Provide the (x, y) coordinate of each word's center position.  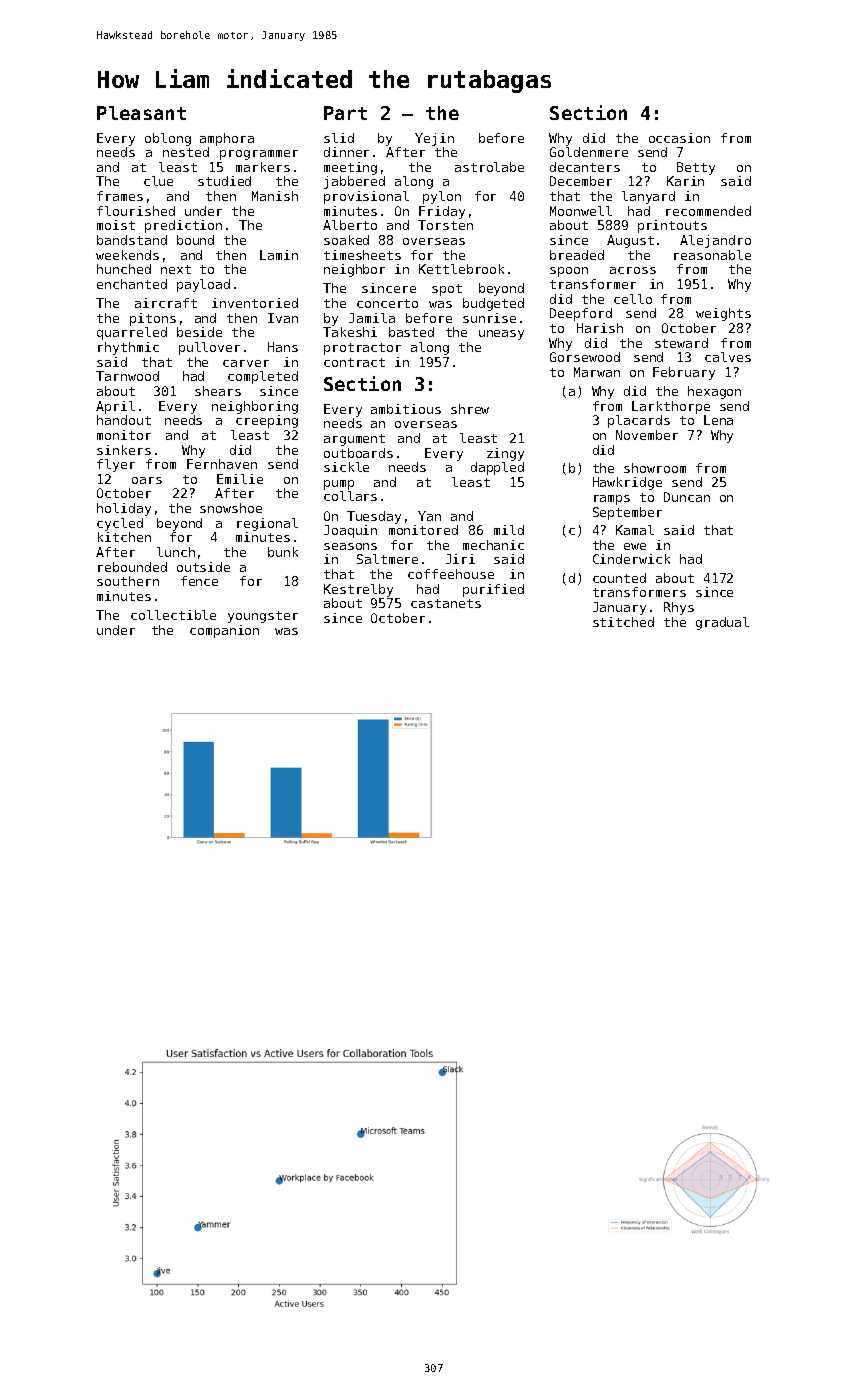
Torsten (445, 225)
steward (681, 343)
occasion (679, 138)
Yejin (434, 139)
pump (339, 485)
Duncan (687, 497)
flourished (136, 211)
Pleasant (141, 113)
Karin (685, 181)
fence (199, 581)
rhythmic (128, 348)
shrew (470, 409)
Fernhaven (222, 464)
